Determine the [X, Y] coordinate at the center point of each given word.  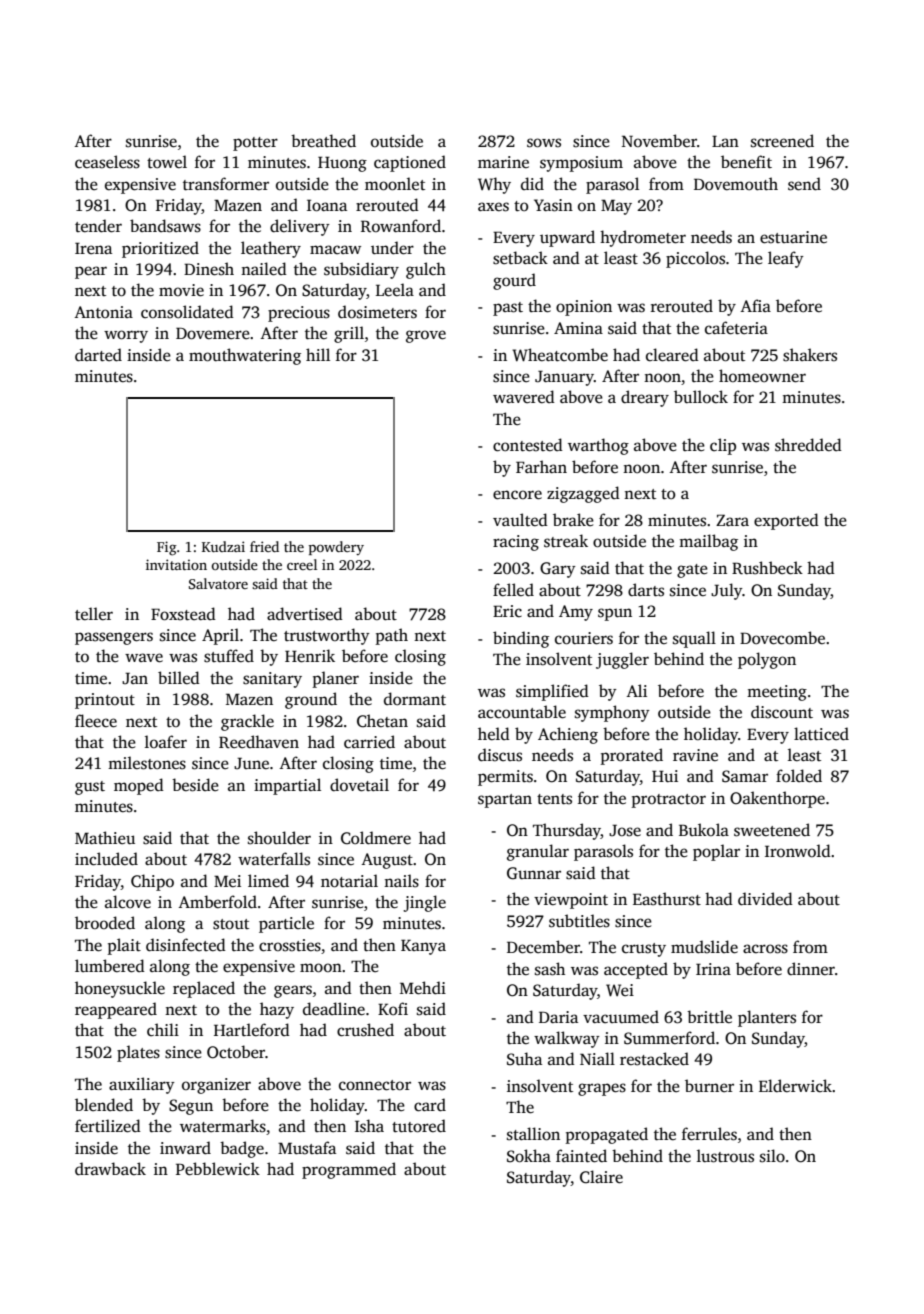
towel [167, 161]
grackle [247, 722]
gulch [426, 270]
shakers [810, 355]
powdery [336, 548]
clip [723, 446]
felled [513, 590]
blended [104, 1104]
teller [94, 613]
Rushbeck [767, 568]
